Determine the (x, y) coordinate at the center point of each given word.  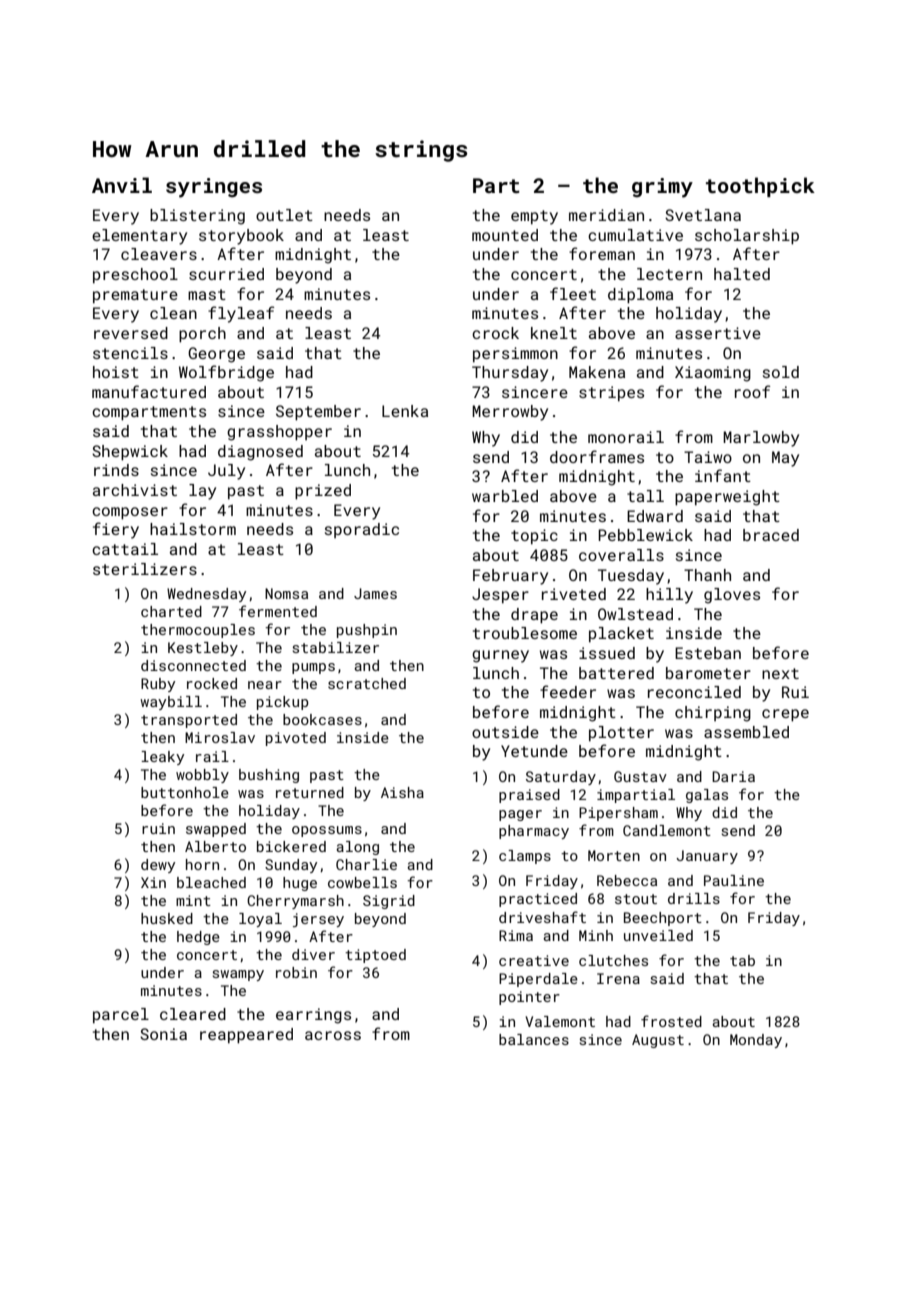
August (658, 1041)
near (265, 685)
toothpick (760, 187)
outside (505, 732)
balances (534, 1039)
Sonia (163, 1034)
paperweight (727, 498)
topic (534, 537)
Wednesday (206, 595)
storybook (241, 237)
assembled (746, 732)
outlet (284, 215)
